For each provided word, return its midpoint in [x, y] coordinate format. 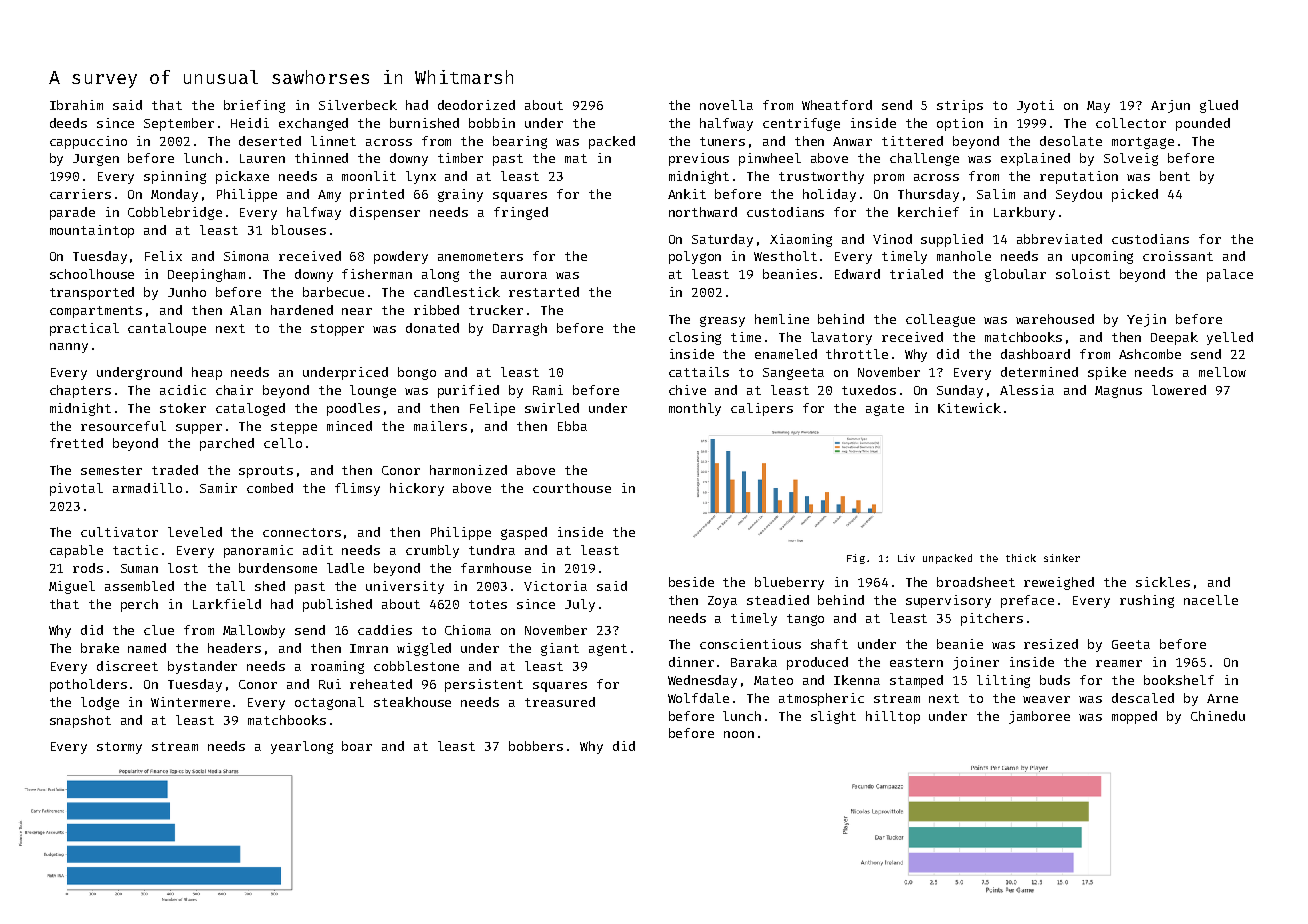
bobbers [536, 746]
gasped [524, 533]
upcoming [1102, 257]
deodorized [476, 105]
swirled [552, 408]
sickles [1163, 582]
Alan [245, 310]
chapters [80, 391]
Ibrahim [76, 105]
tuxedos [869, 390]
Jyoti [1035, 106]
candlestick [457, 292]
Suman [139, 568]
